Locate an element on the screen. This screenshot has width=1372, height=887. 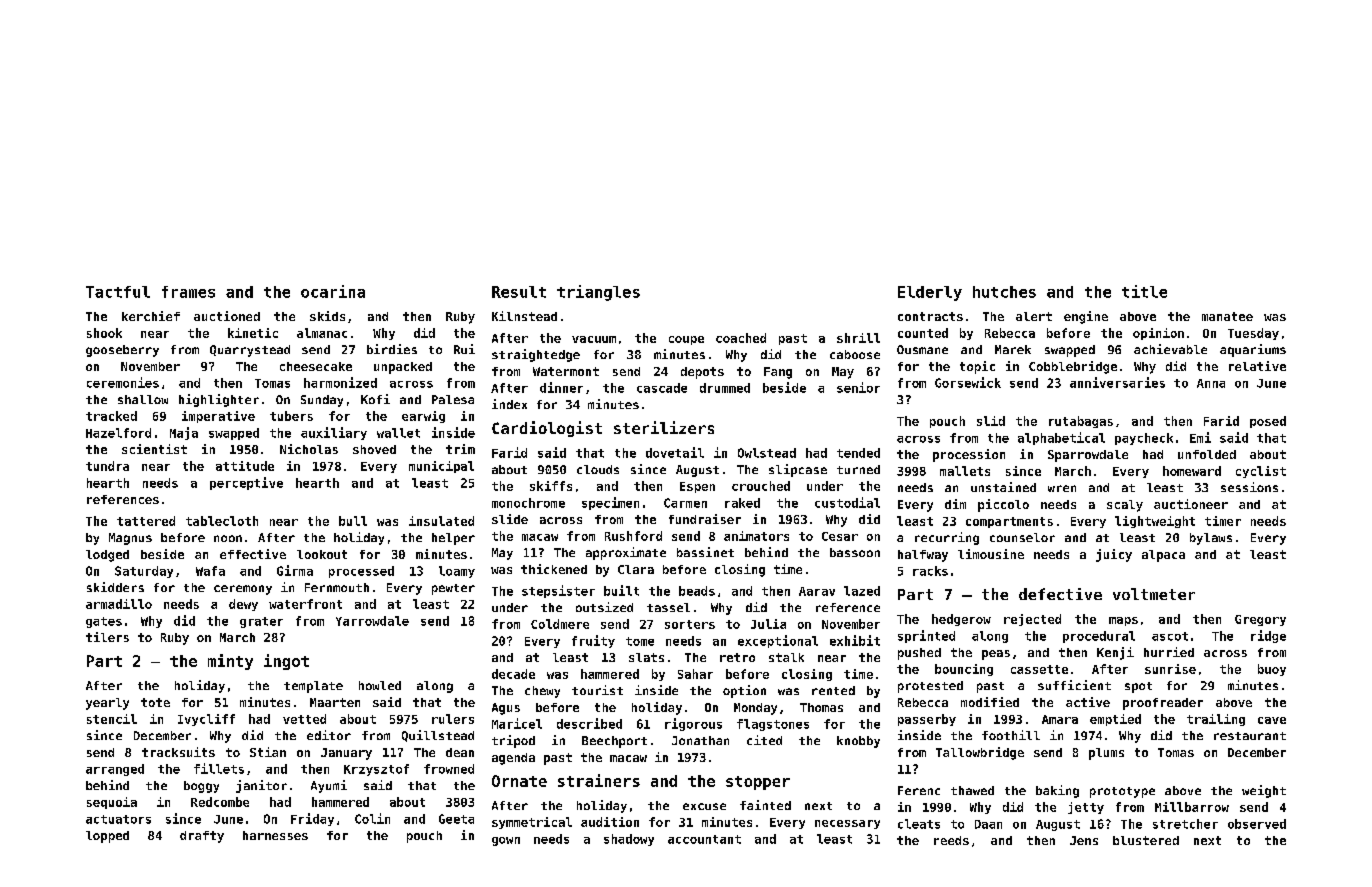
shadowy is located at coordinates (629, 840).
